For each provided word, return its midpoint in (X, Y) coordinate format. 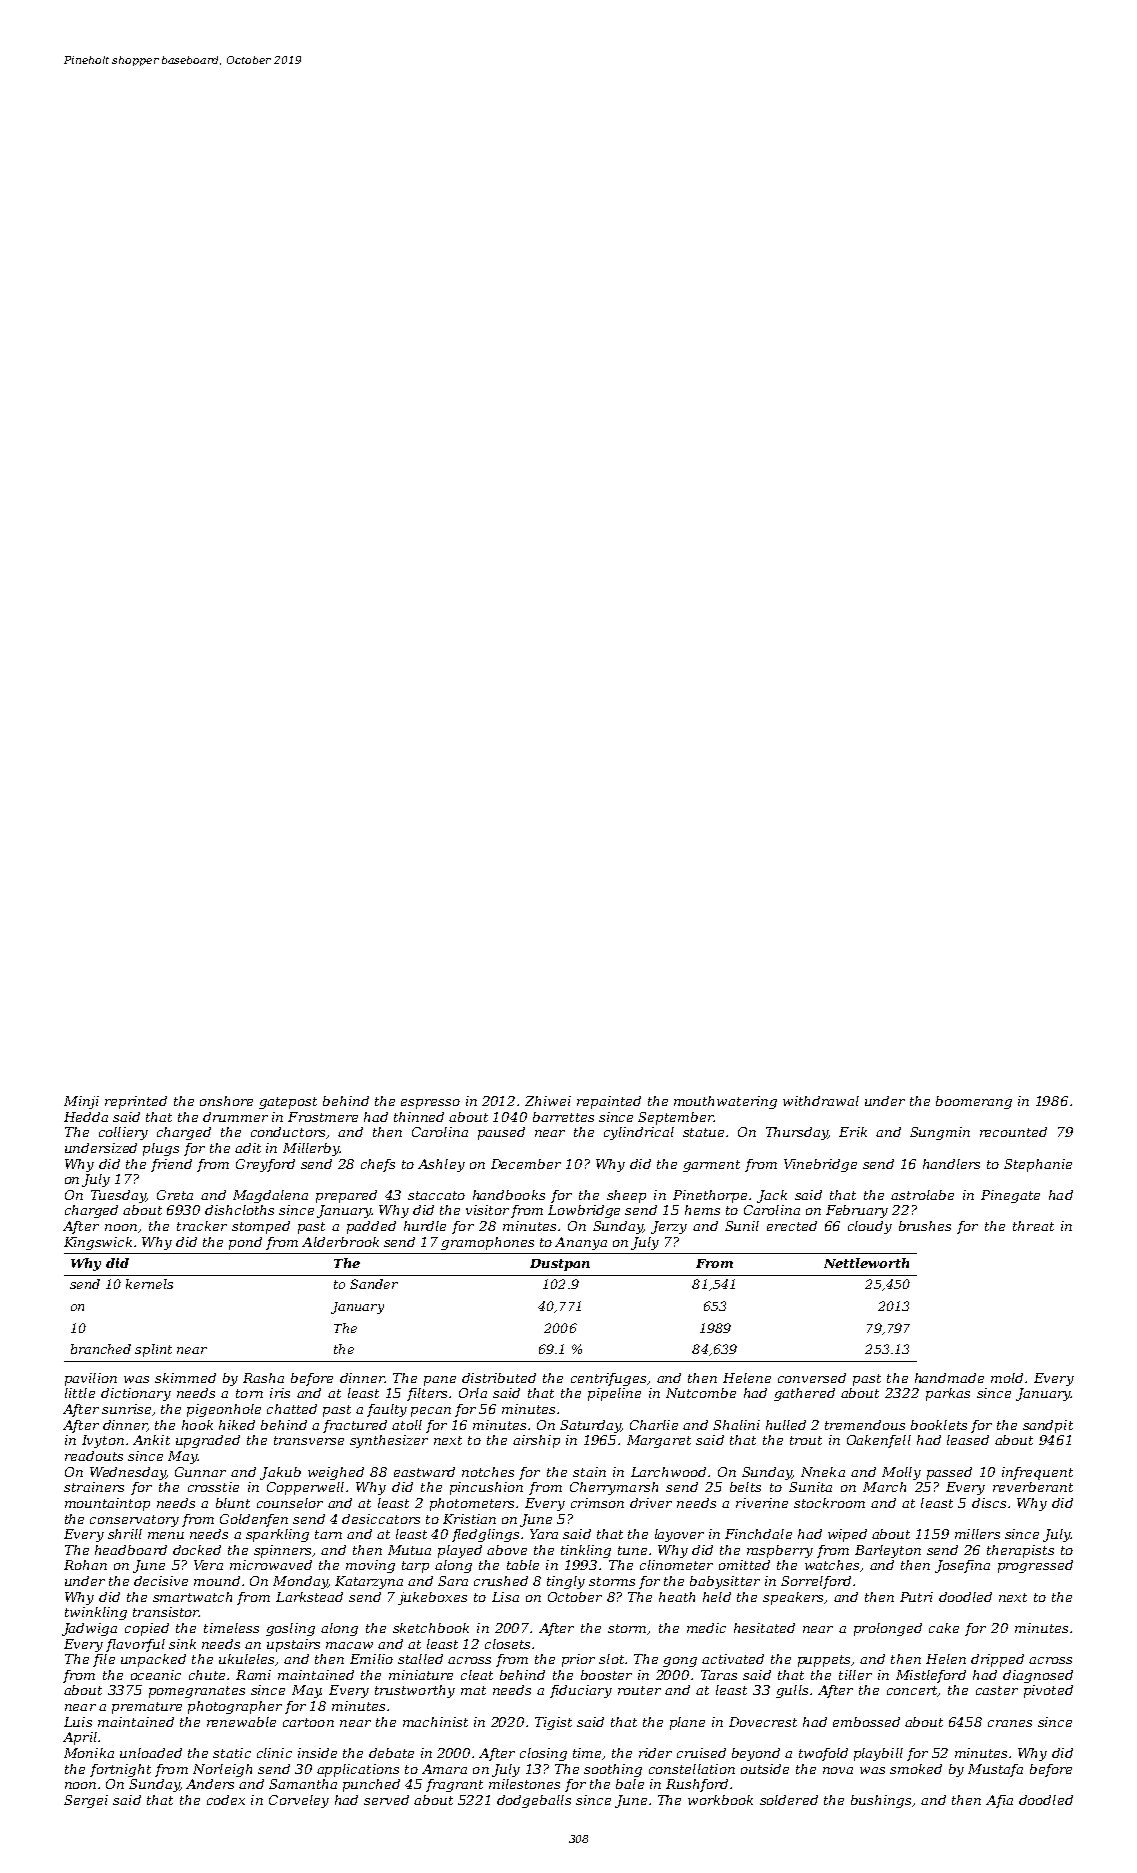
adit (248, 1148)
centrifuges (608, 1379)
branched (101, 1349)
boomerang (974, 1102)
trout (806, 1440)
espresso (430, 1104)
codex (226, 1800)
